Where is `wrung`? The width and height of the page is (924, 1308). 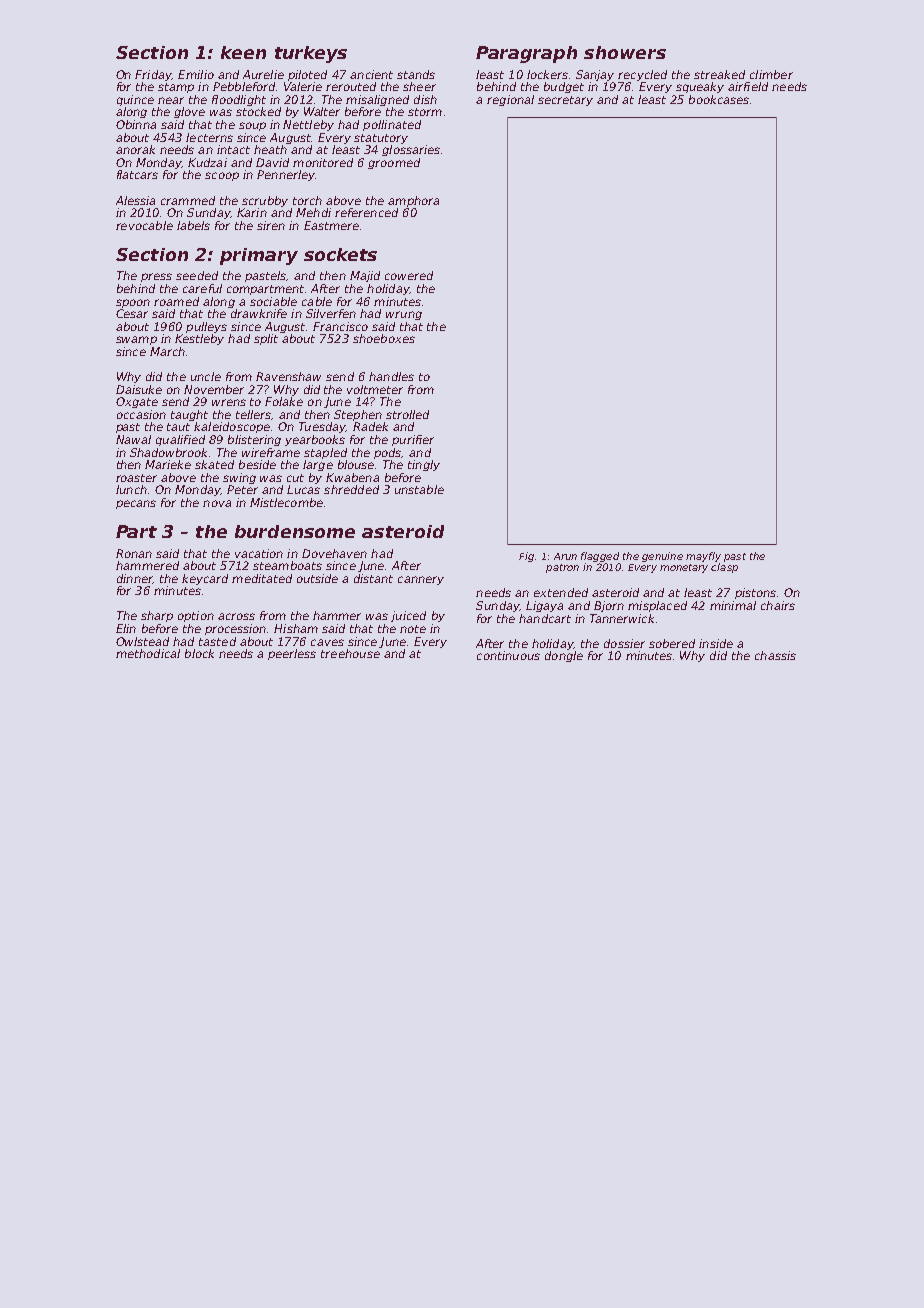 wrung is located at coordinates (404, 315).
